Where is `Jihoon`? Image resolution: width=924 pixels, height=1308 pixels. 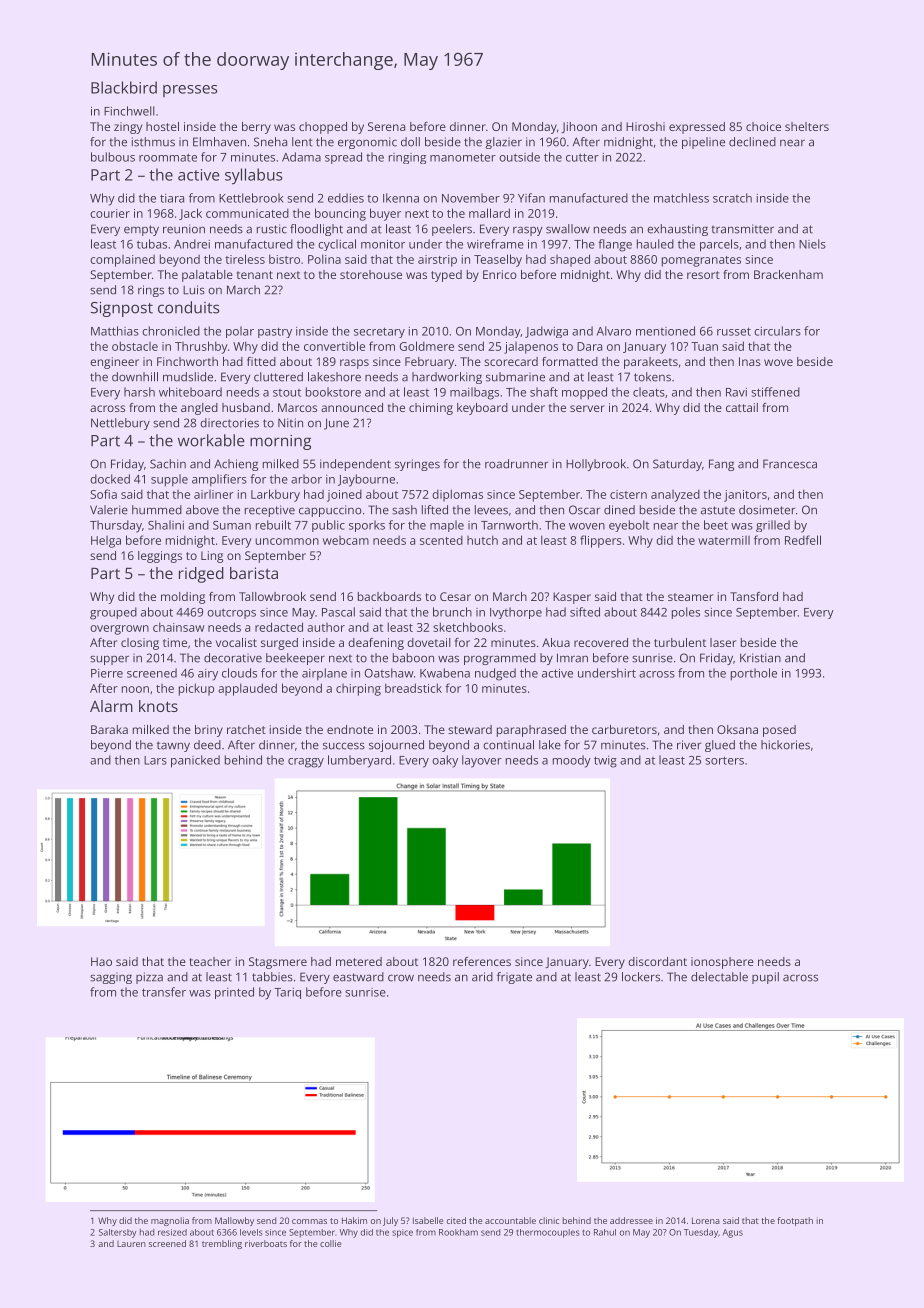 Jihoon is located at coordinates (579, 127).
